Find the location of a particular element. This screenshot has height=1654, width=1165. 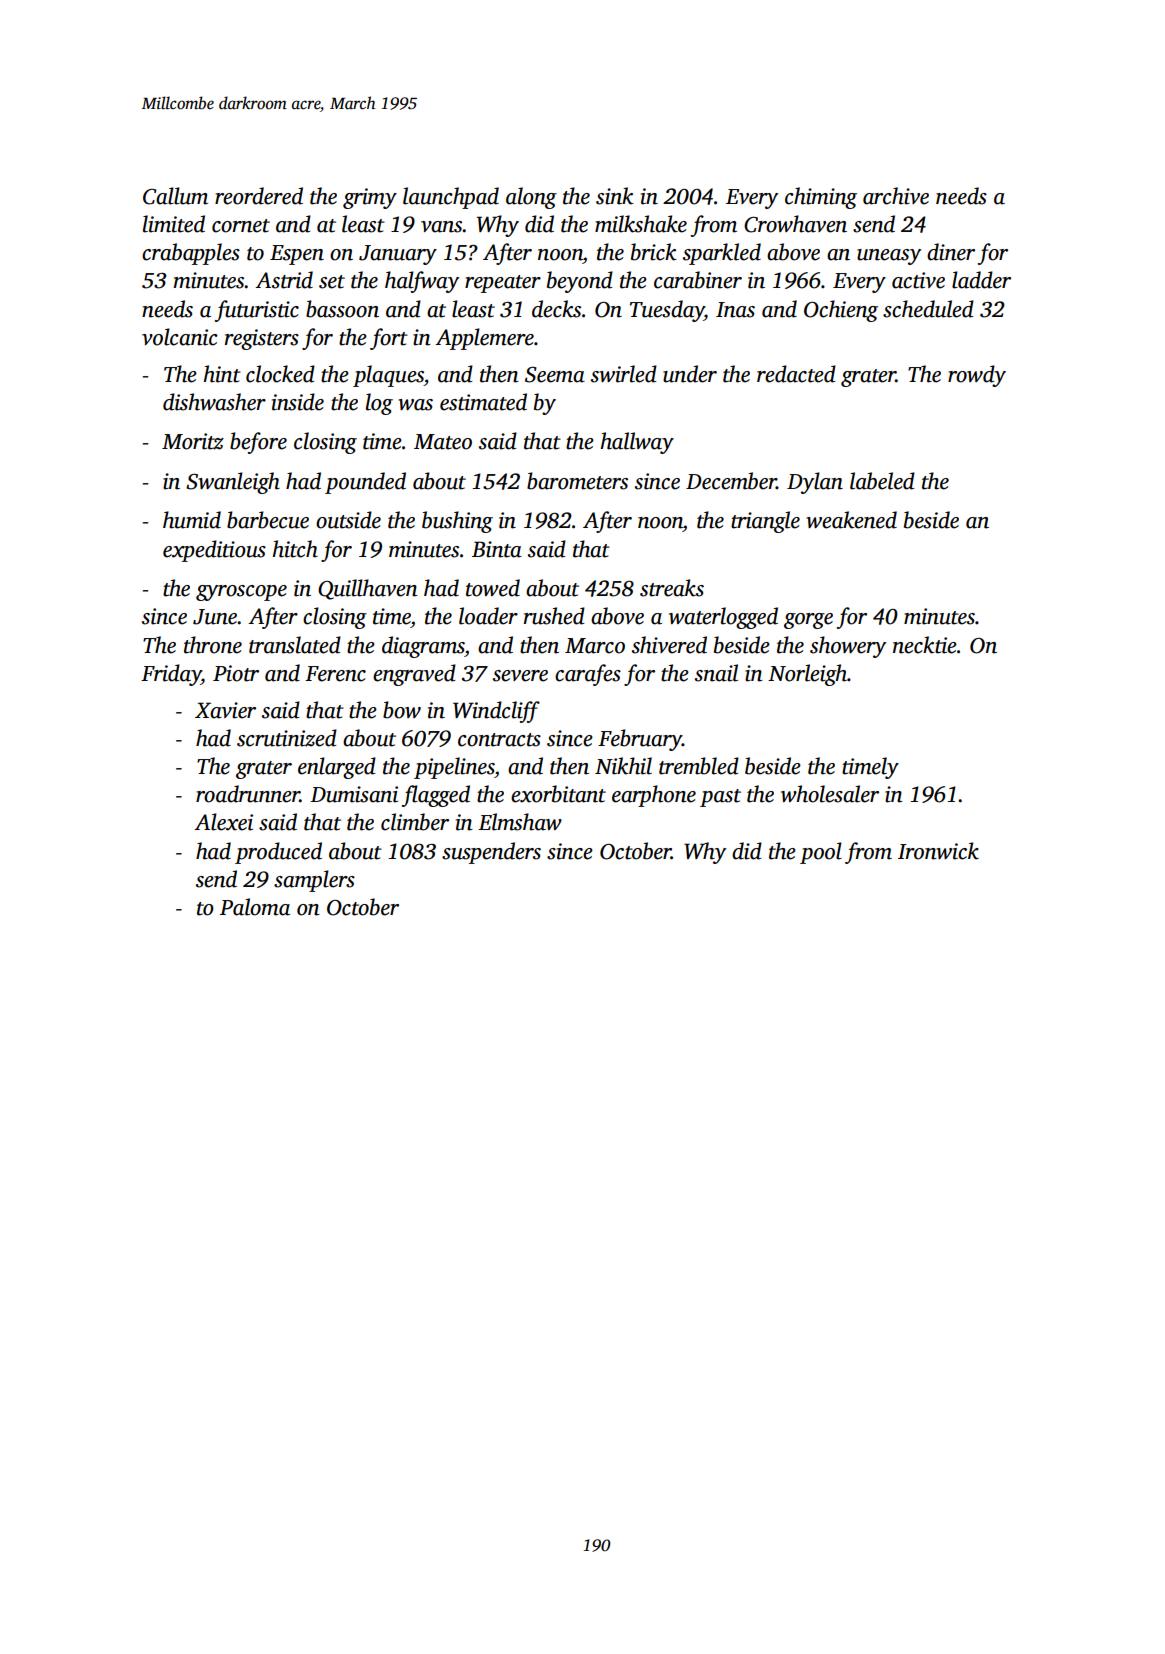

wholesaler is located at coordinates (830, 794).
